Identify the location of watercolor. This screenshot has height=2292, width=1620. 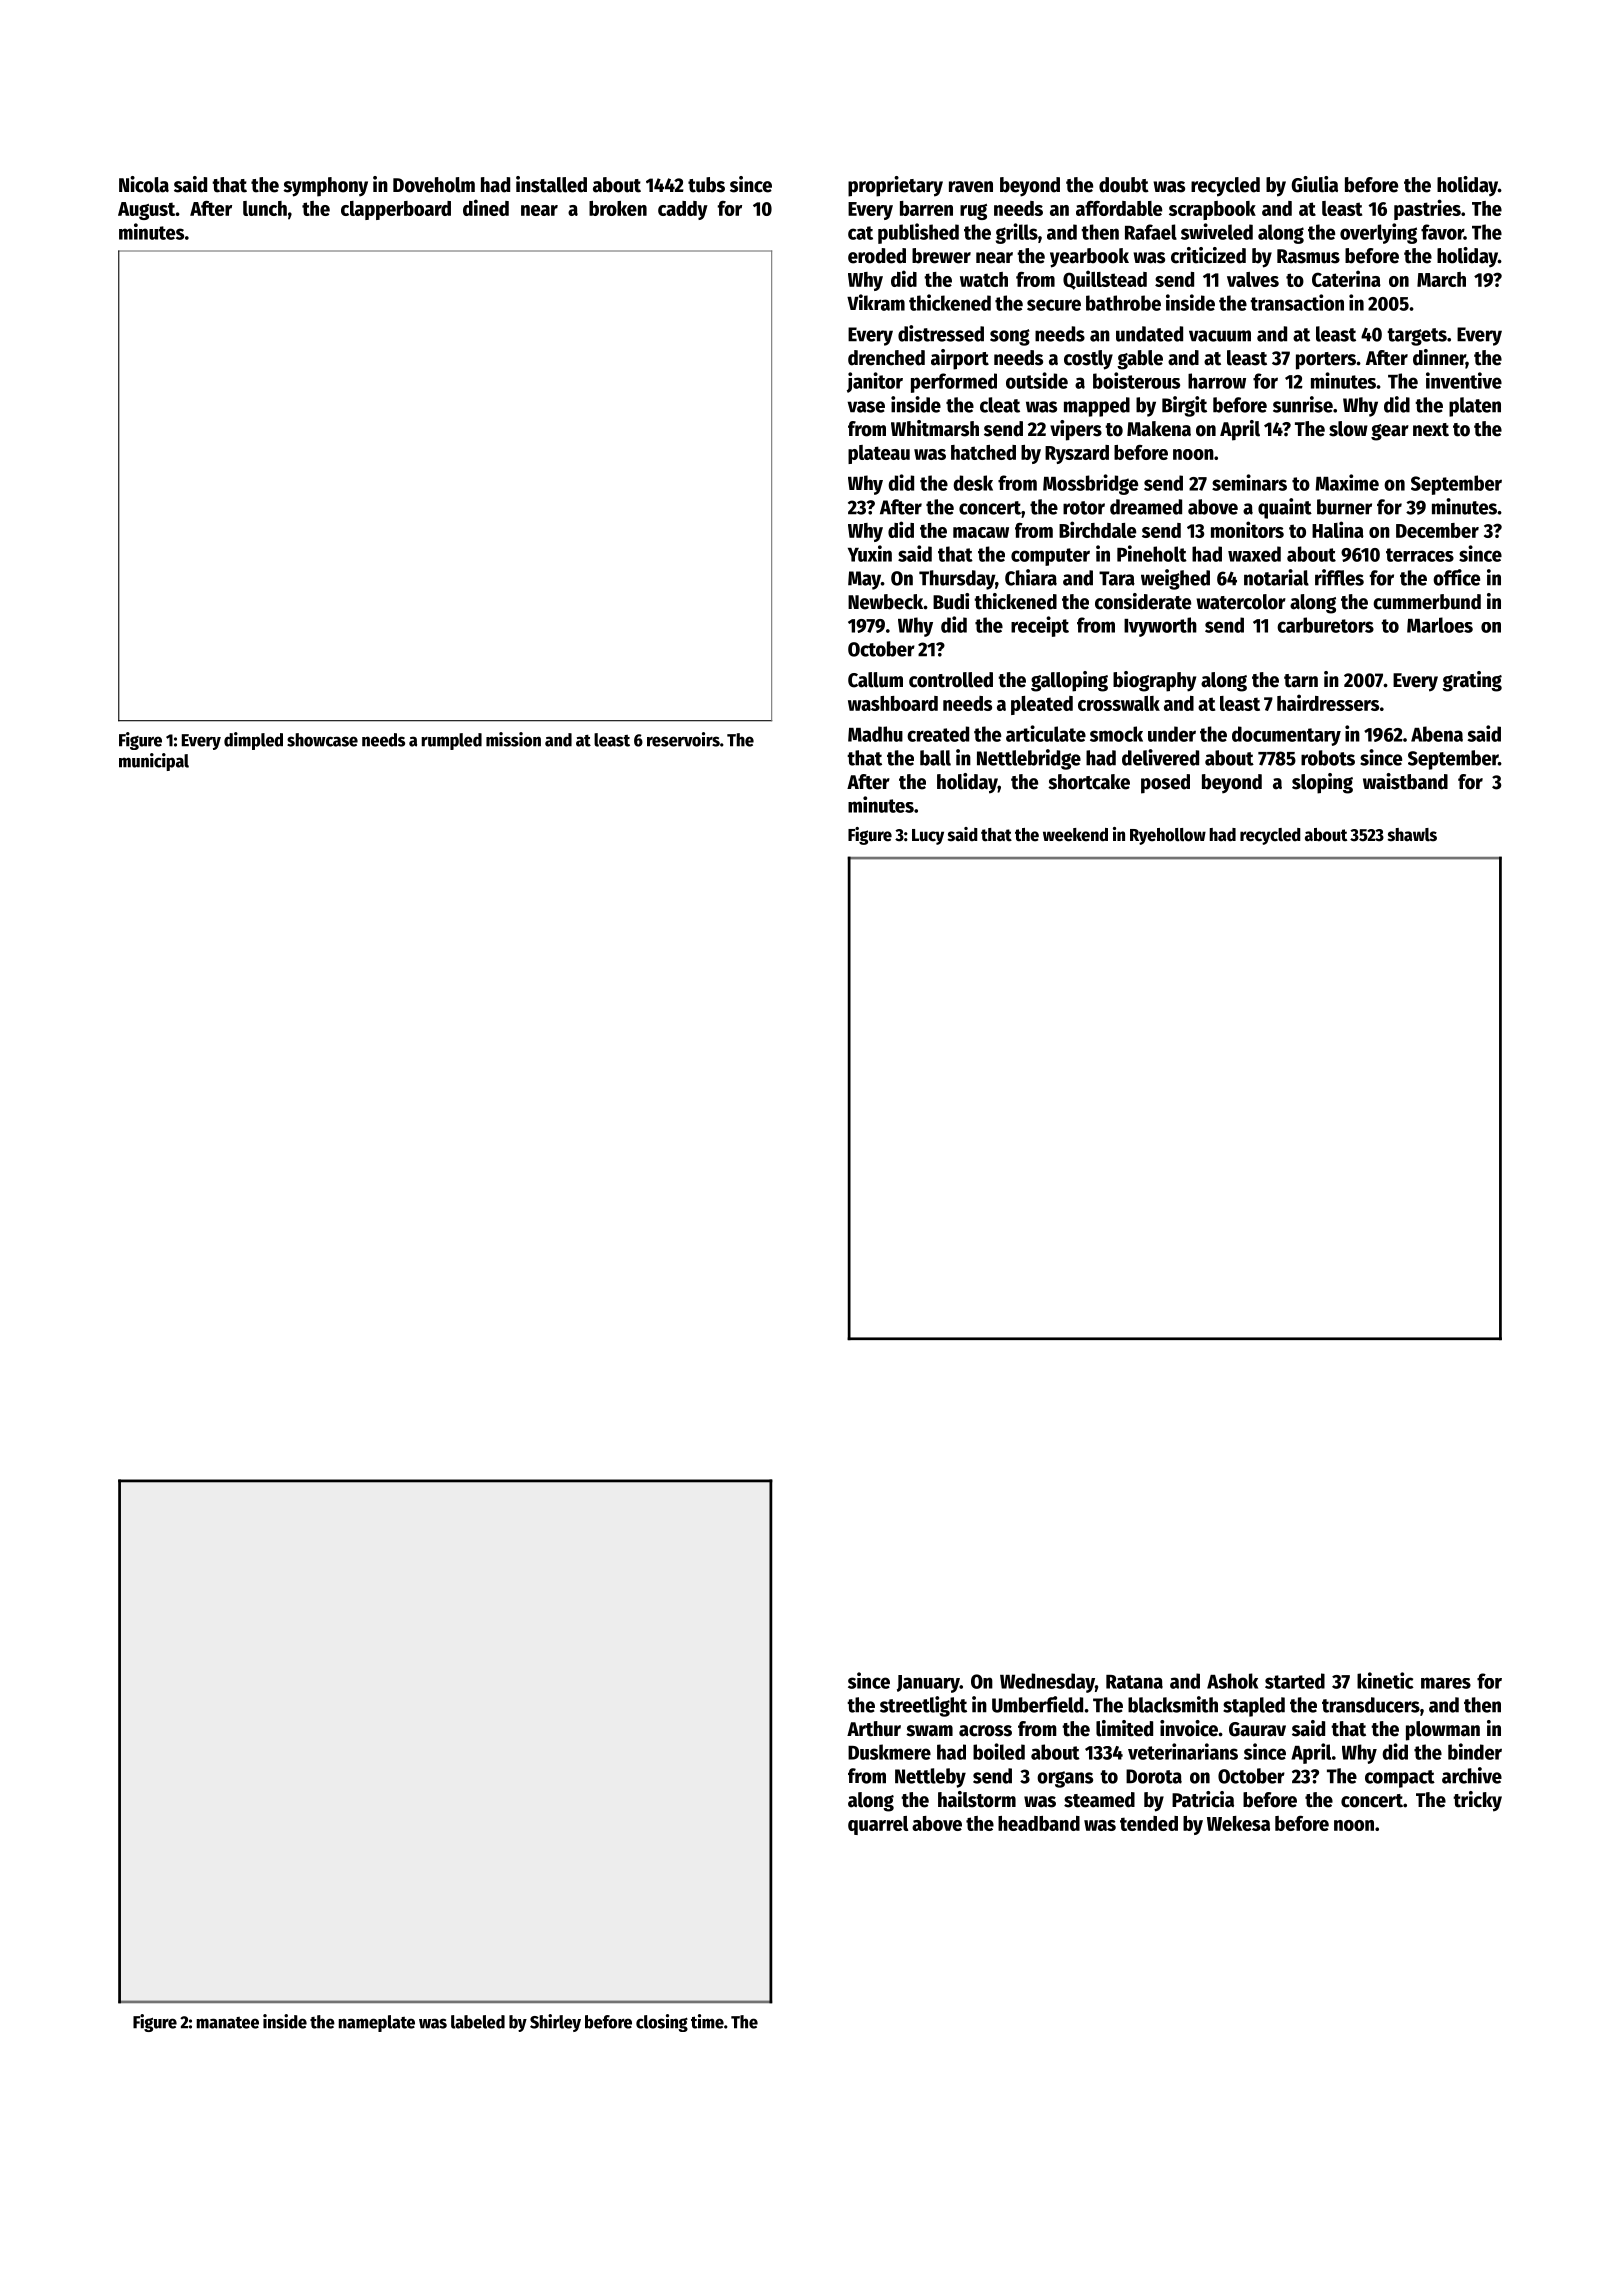
(1241, 602).
